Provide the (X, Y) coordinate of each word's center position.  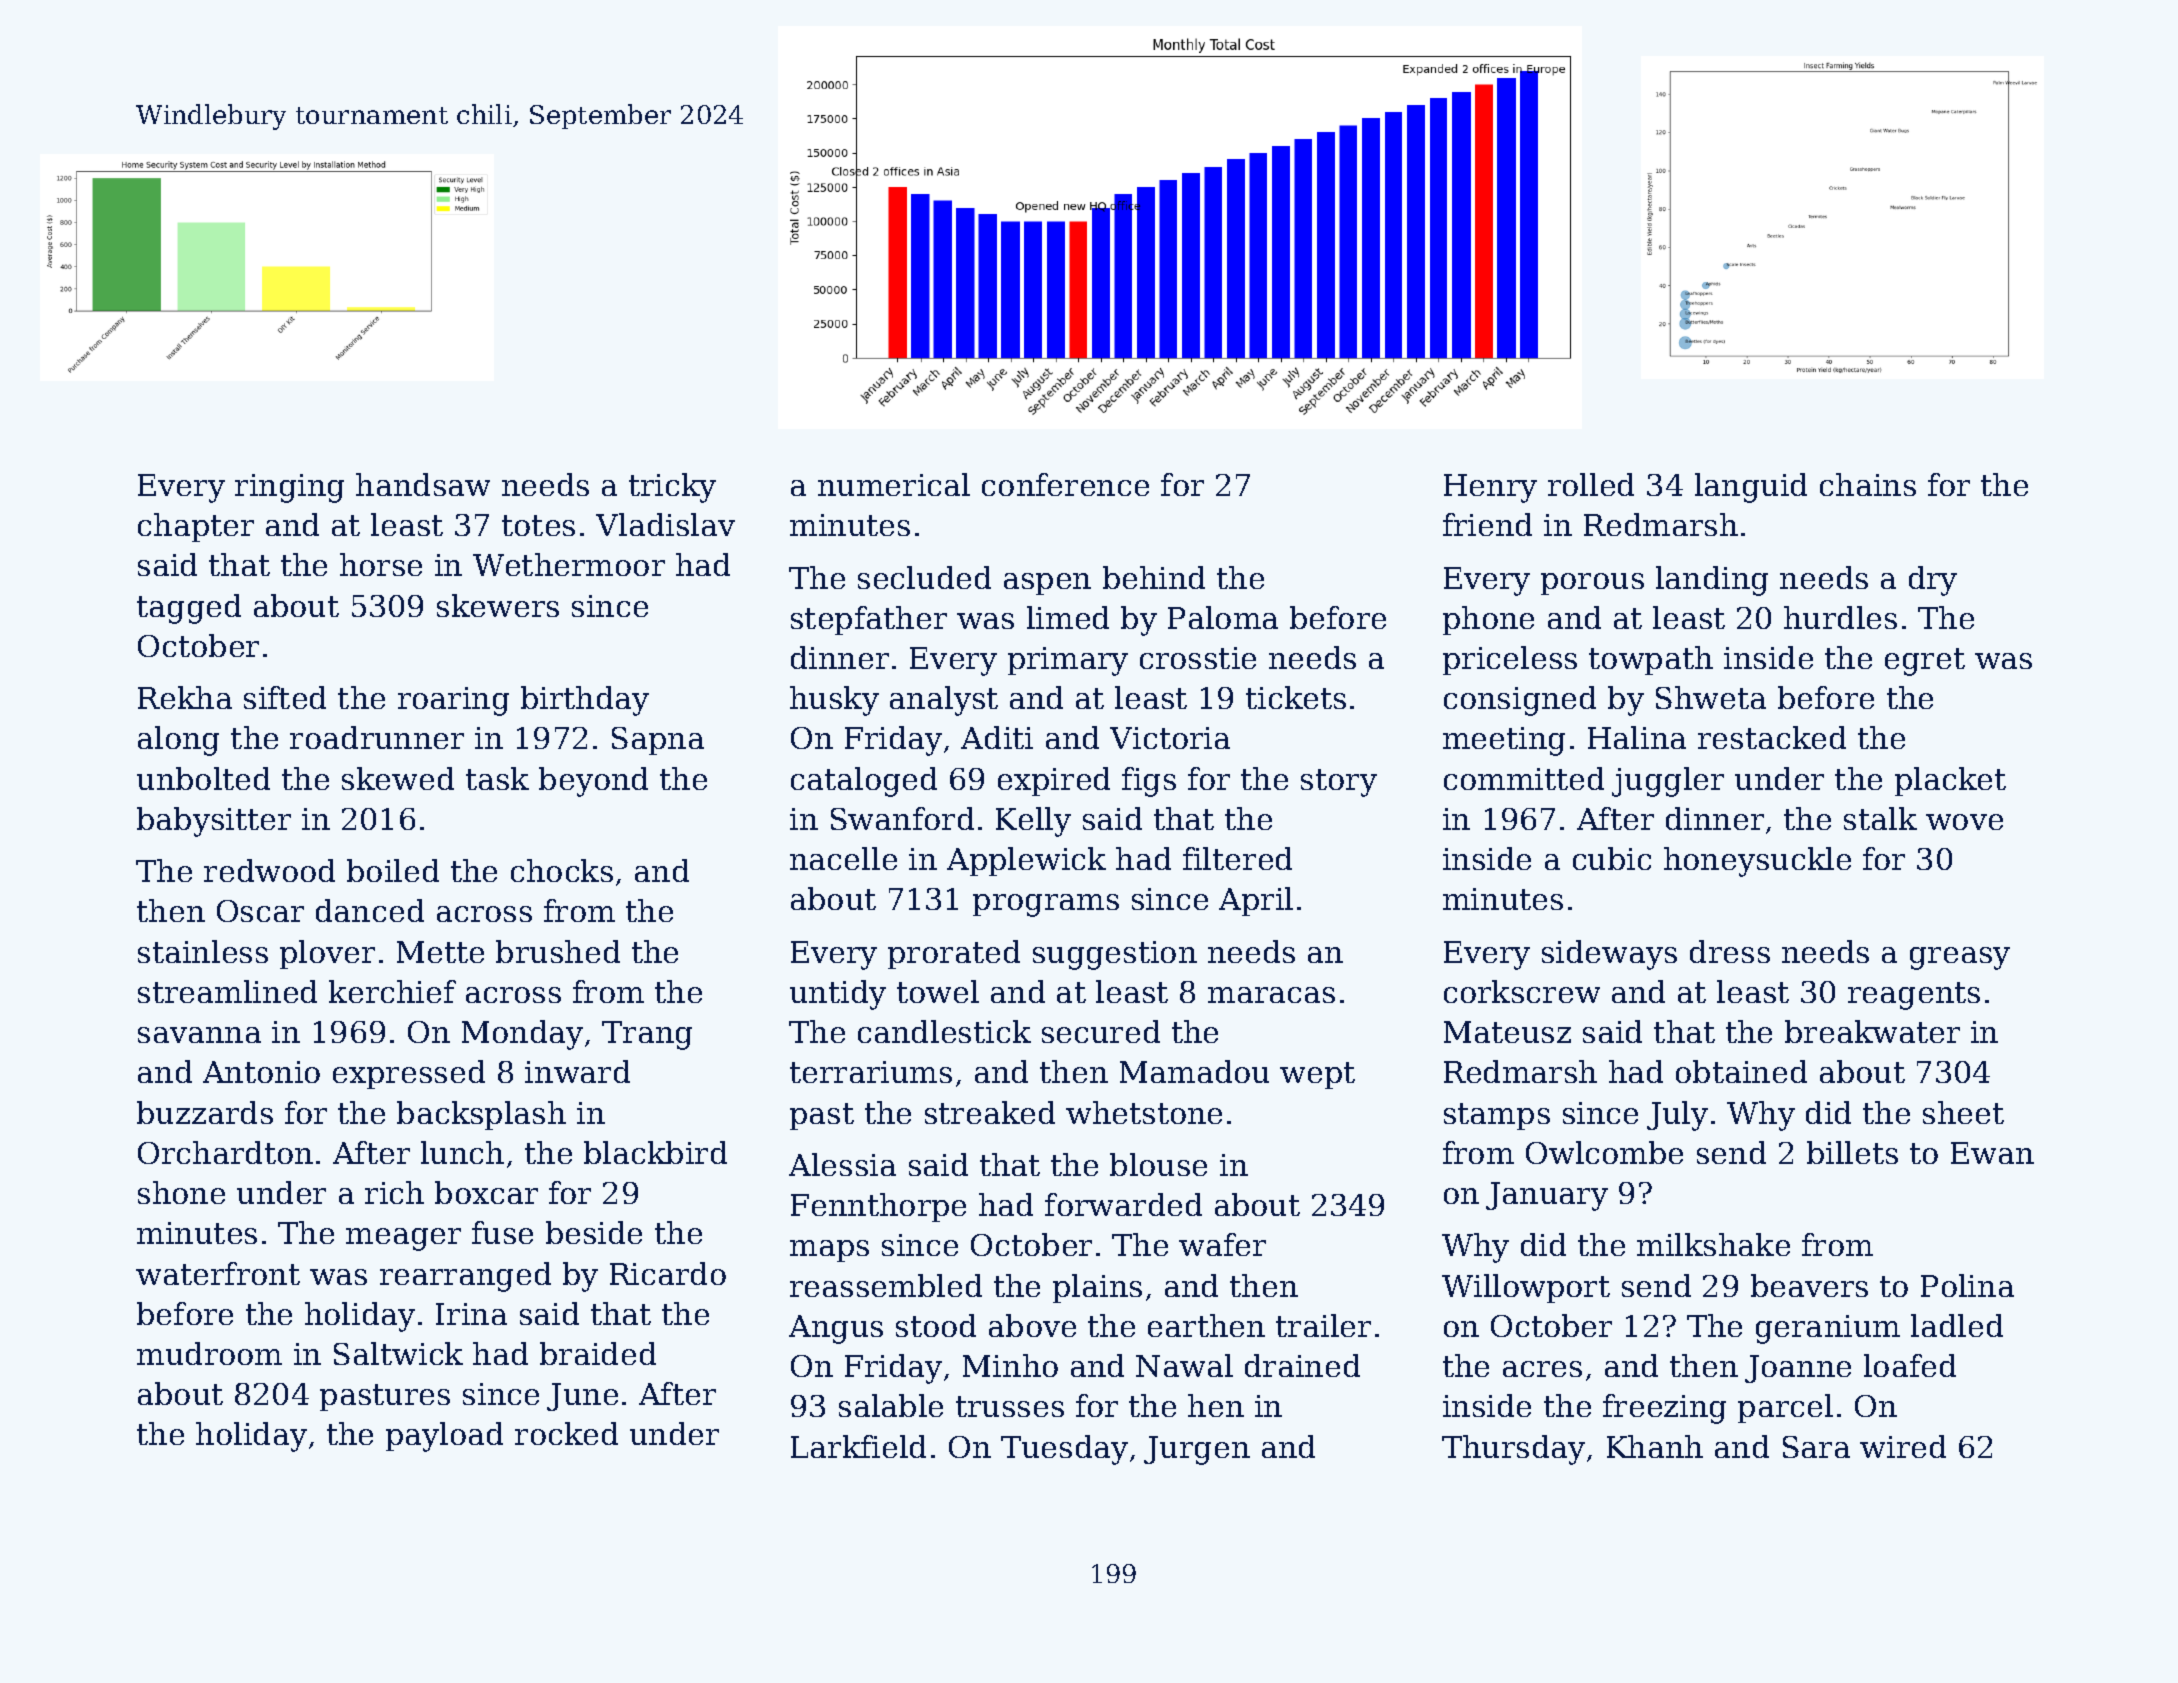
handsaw (423, 484)
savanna (199, 1035)
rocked (566, 1433)
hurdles (1840, 617)
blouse (1158, 1164)
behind (1154, 577)
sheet (1963, 1112)
